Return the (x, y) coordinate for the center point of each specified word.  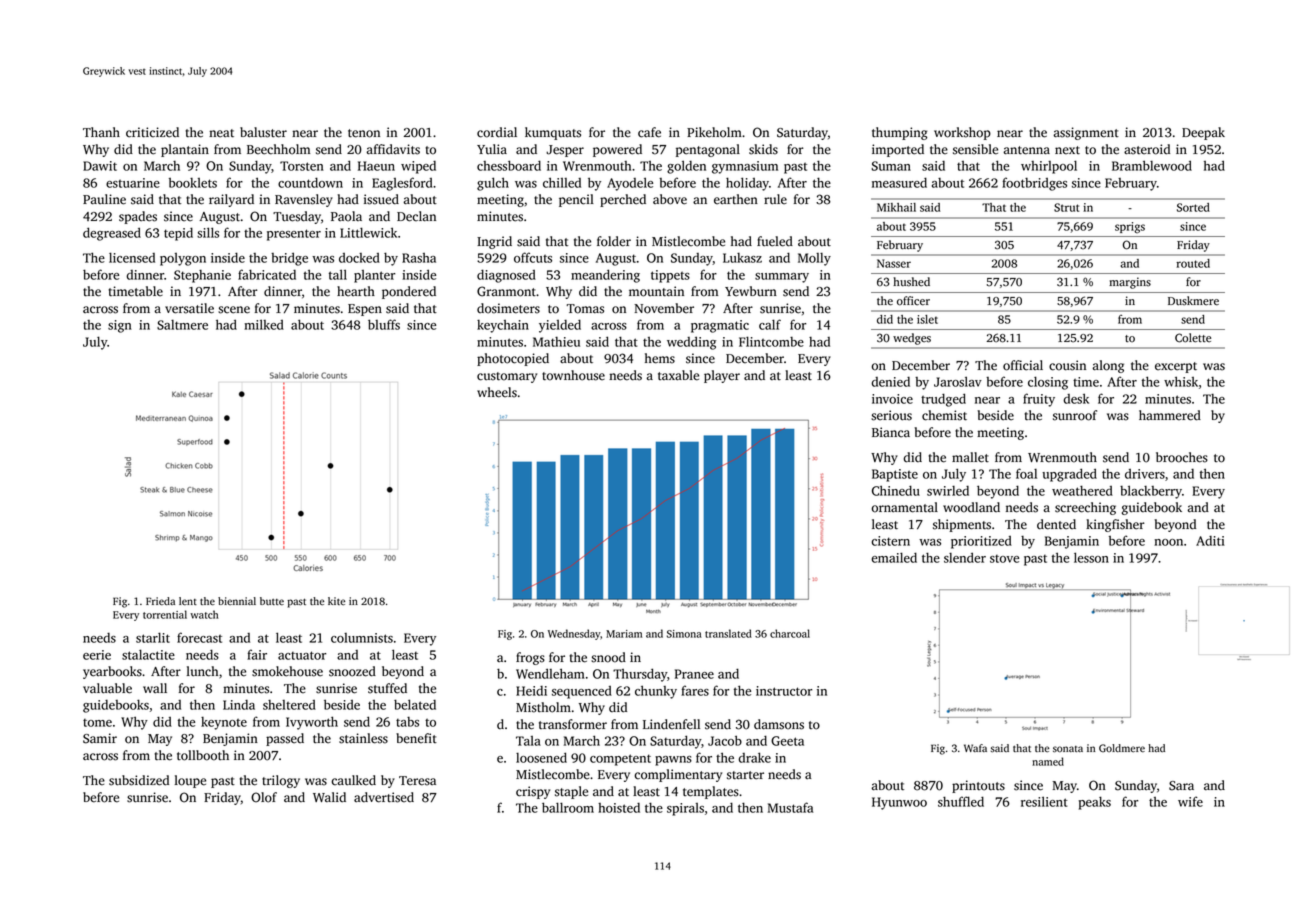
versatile (189, 308)
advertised (384, 797)
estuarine (133, 183)
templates (711, 792)
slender (965, 557)
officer (913, 301)
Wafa (975, 748)
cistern (890, 541)
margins (1130, 283)
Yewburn (751, 291)
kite (337, 601)
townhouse (573, 375)
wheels (497, 392)
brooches (1182, 457)
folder (614, 241)
